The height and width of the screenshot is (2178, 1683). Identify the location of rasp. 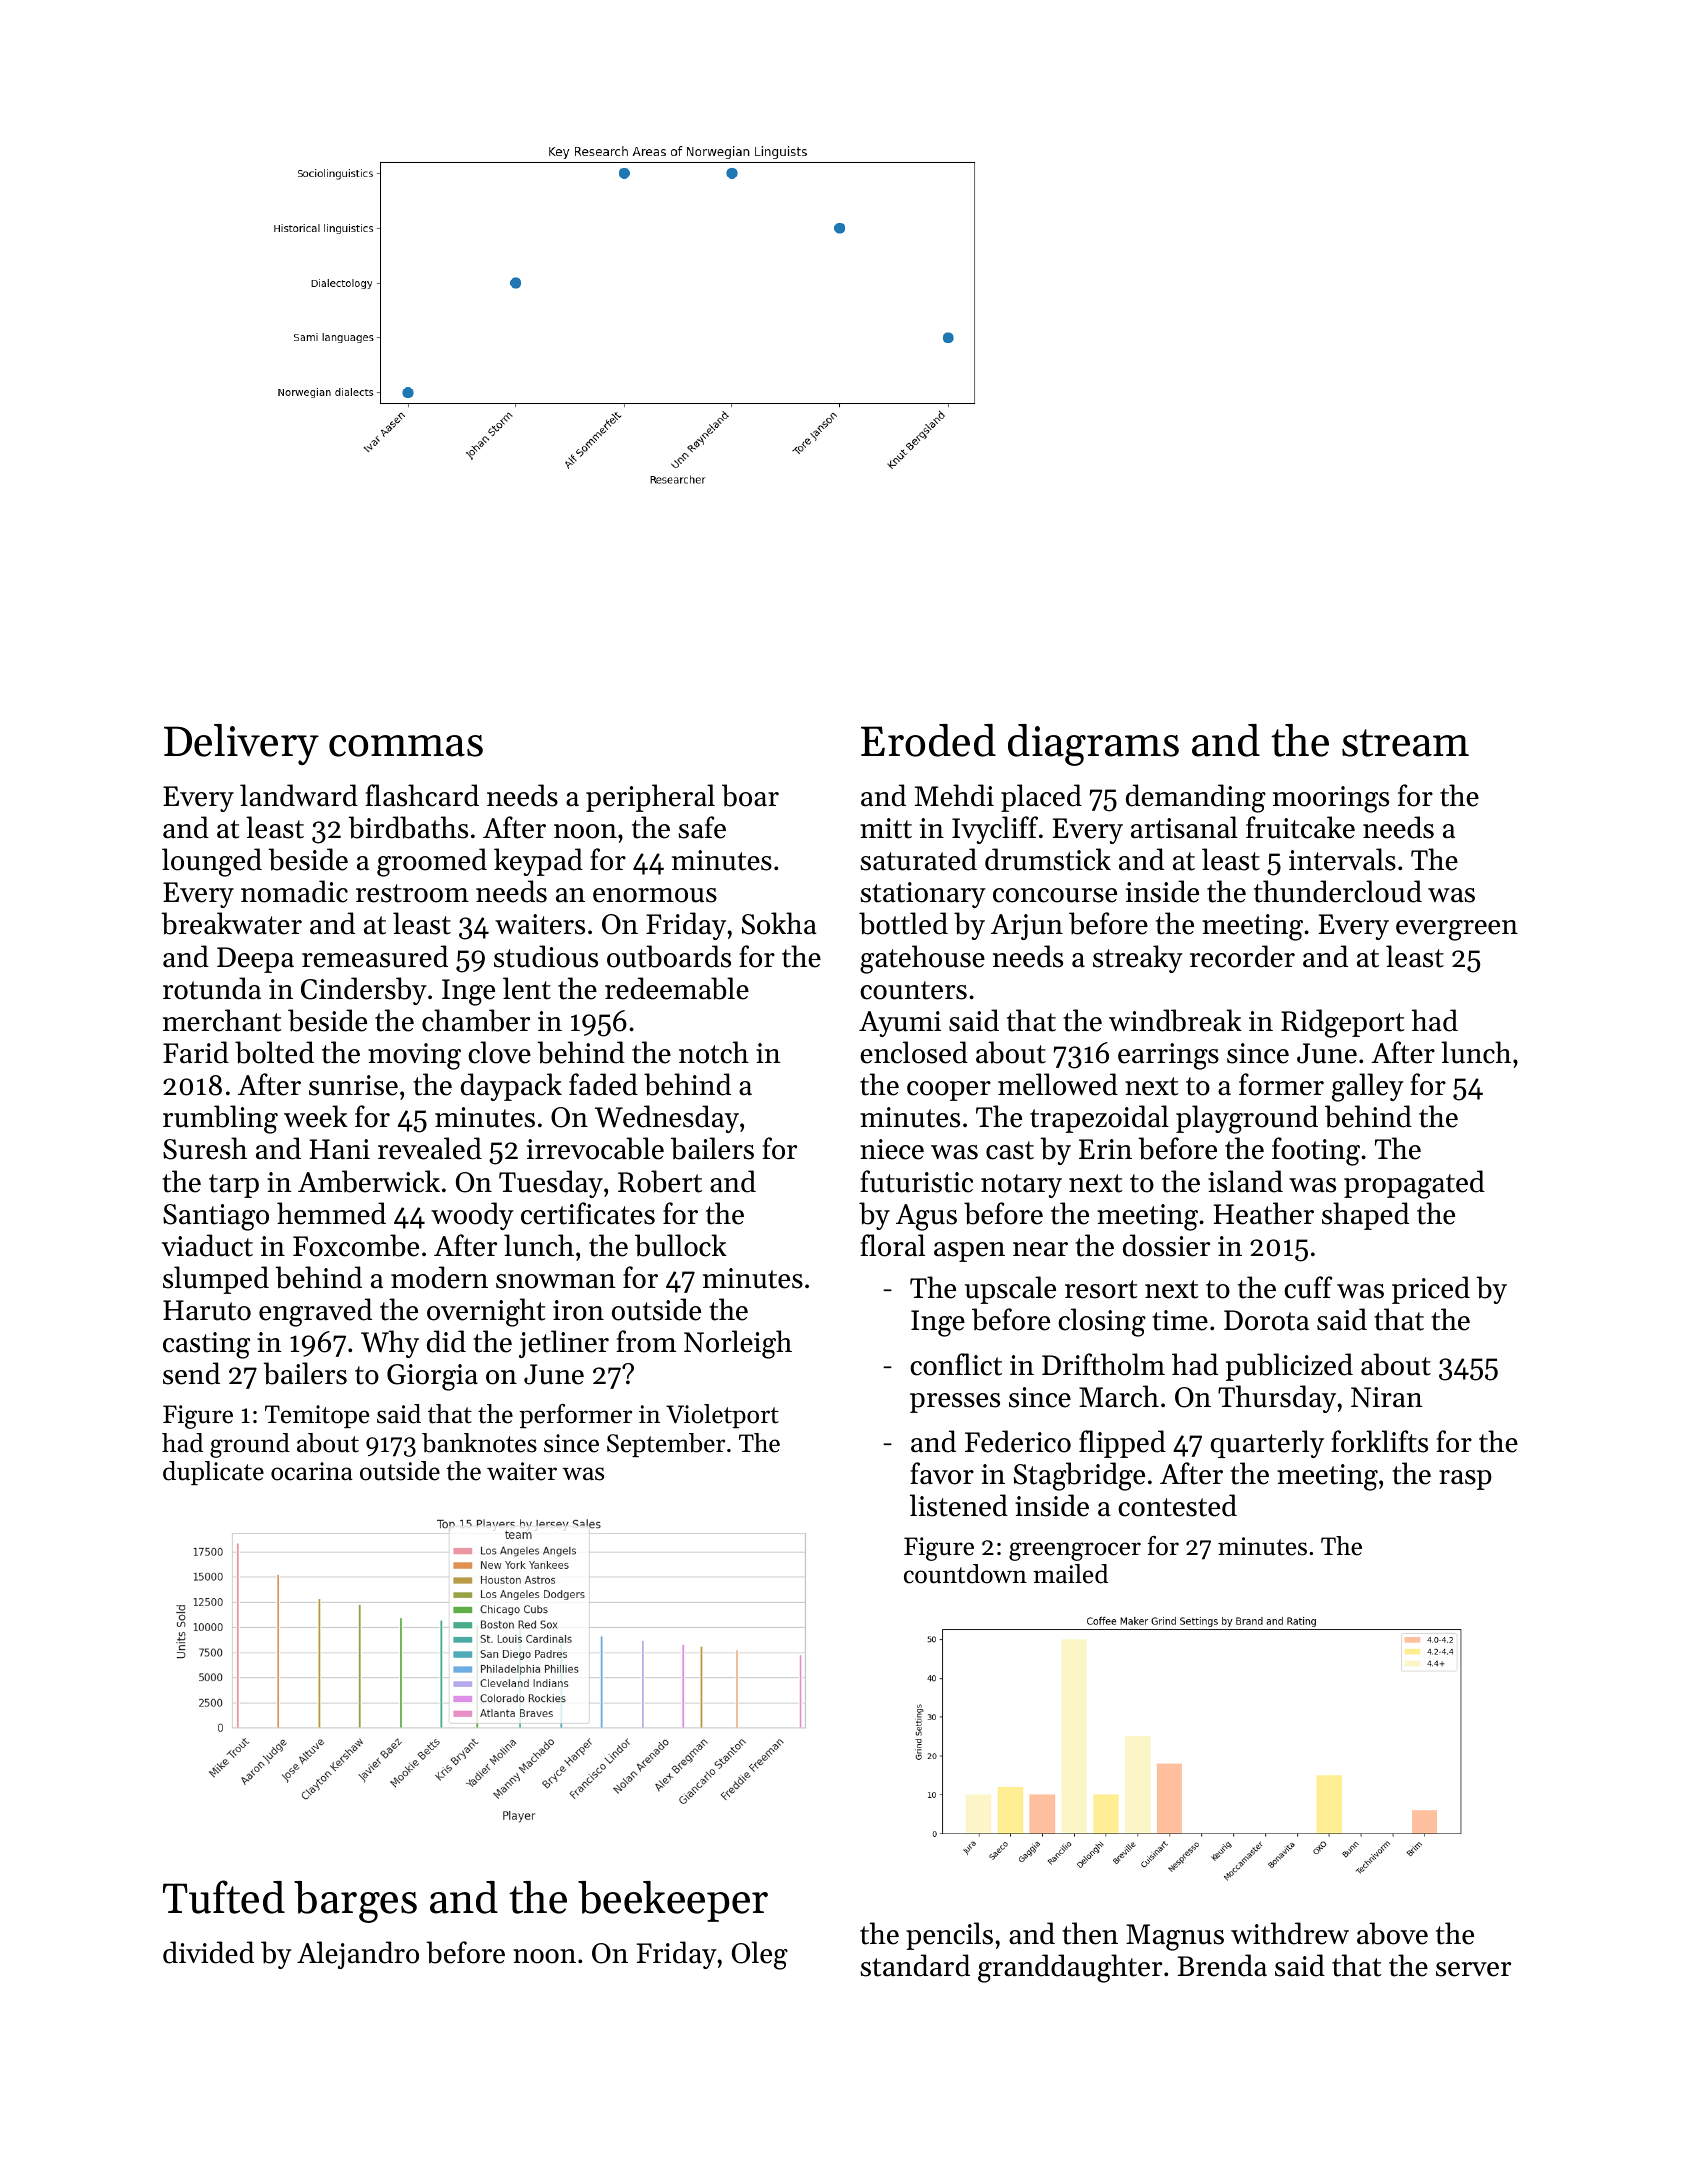
(1465, 1480).
